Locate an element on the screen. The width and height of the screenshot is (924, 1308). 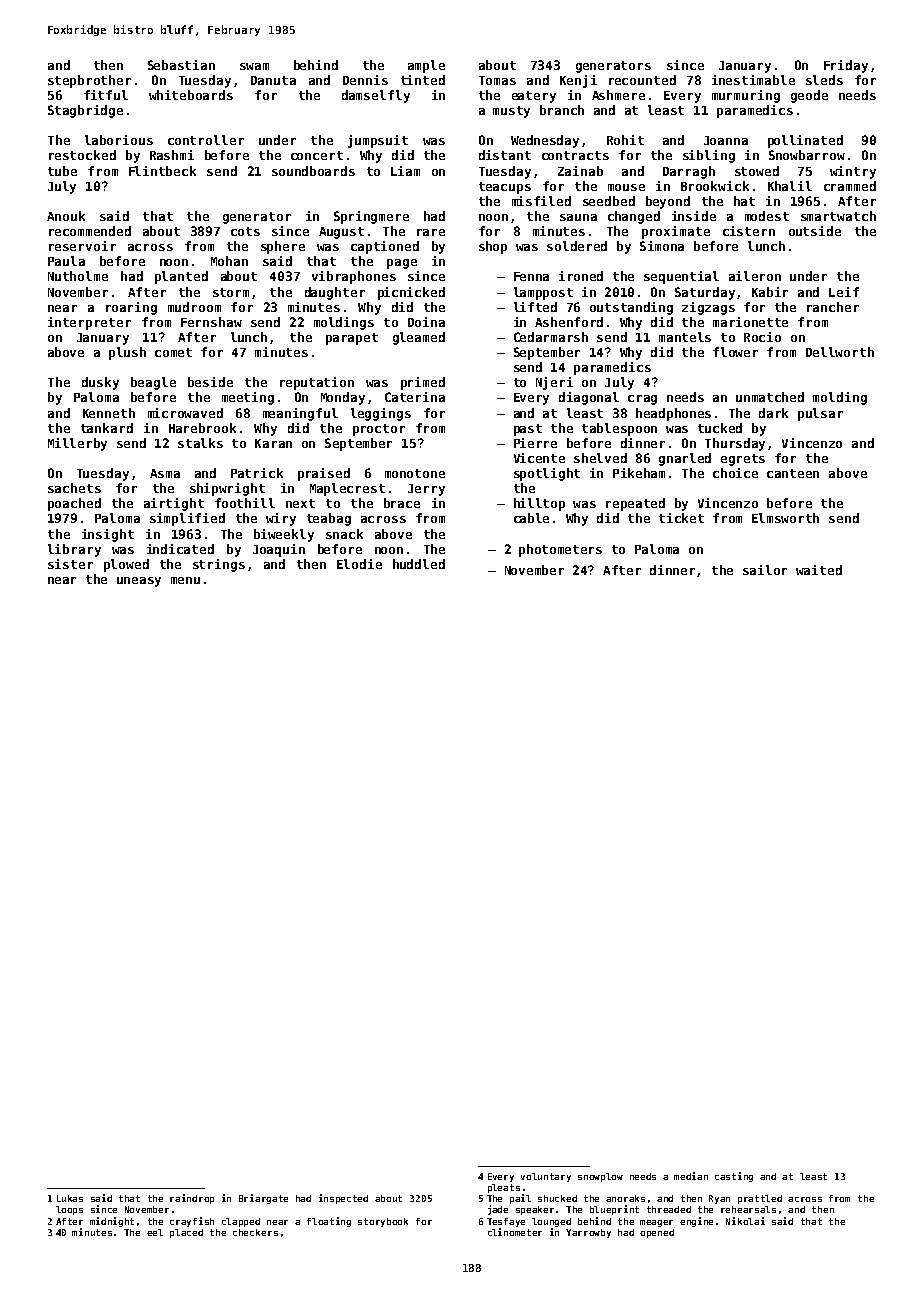
Lukas is located at coordinates (70, 1198).
